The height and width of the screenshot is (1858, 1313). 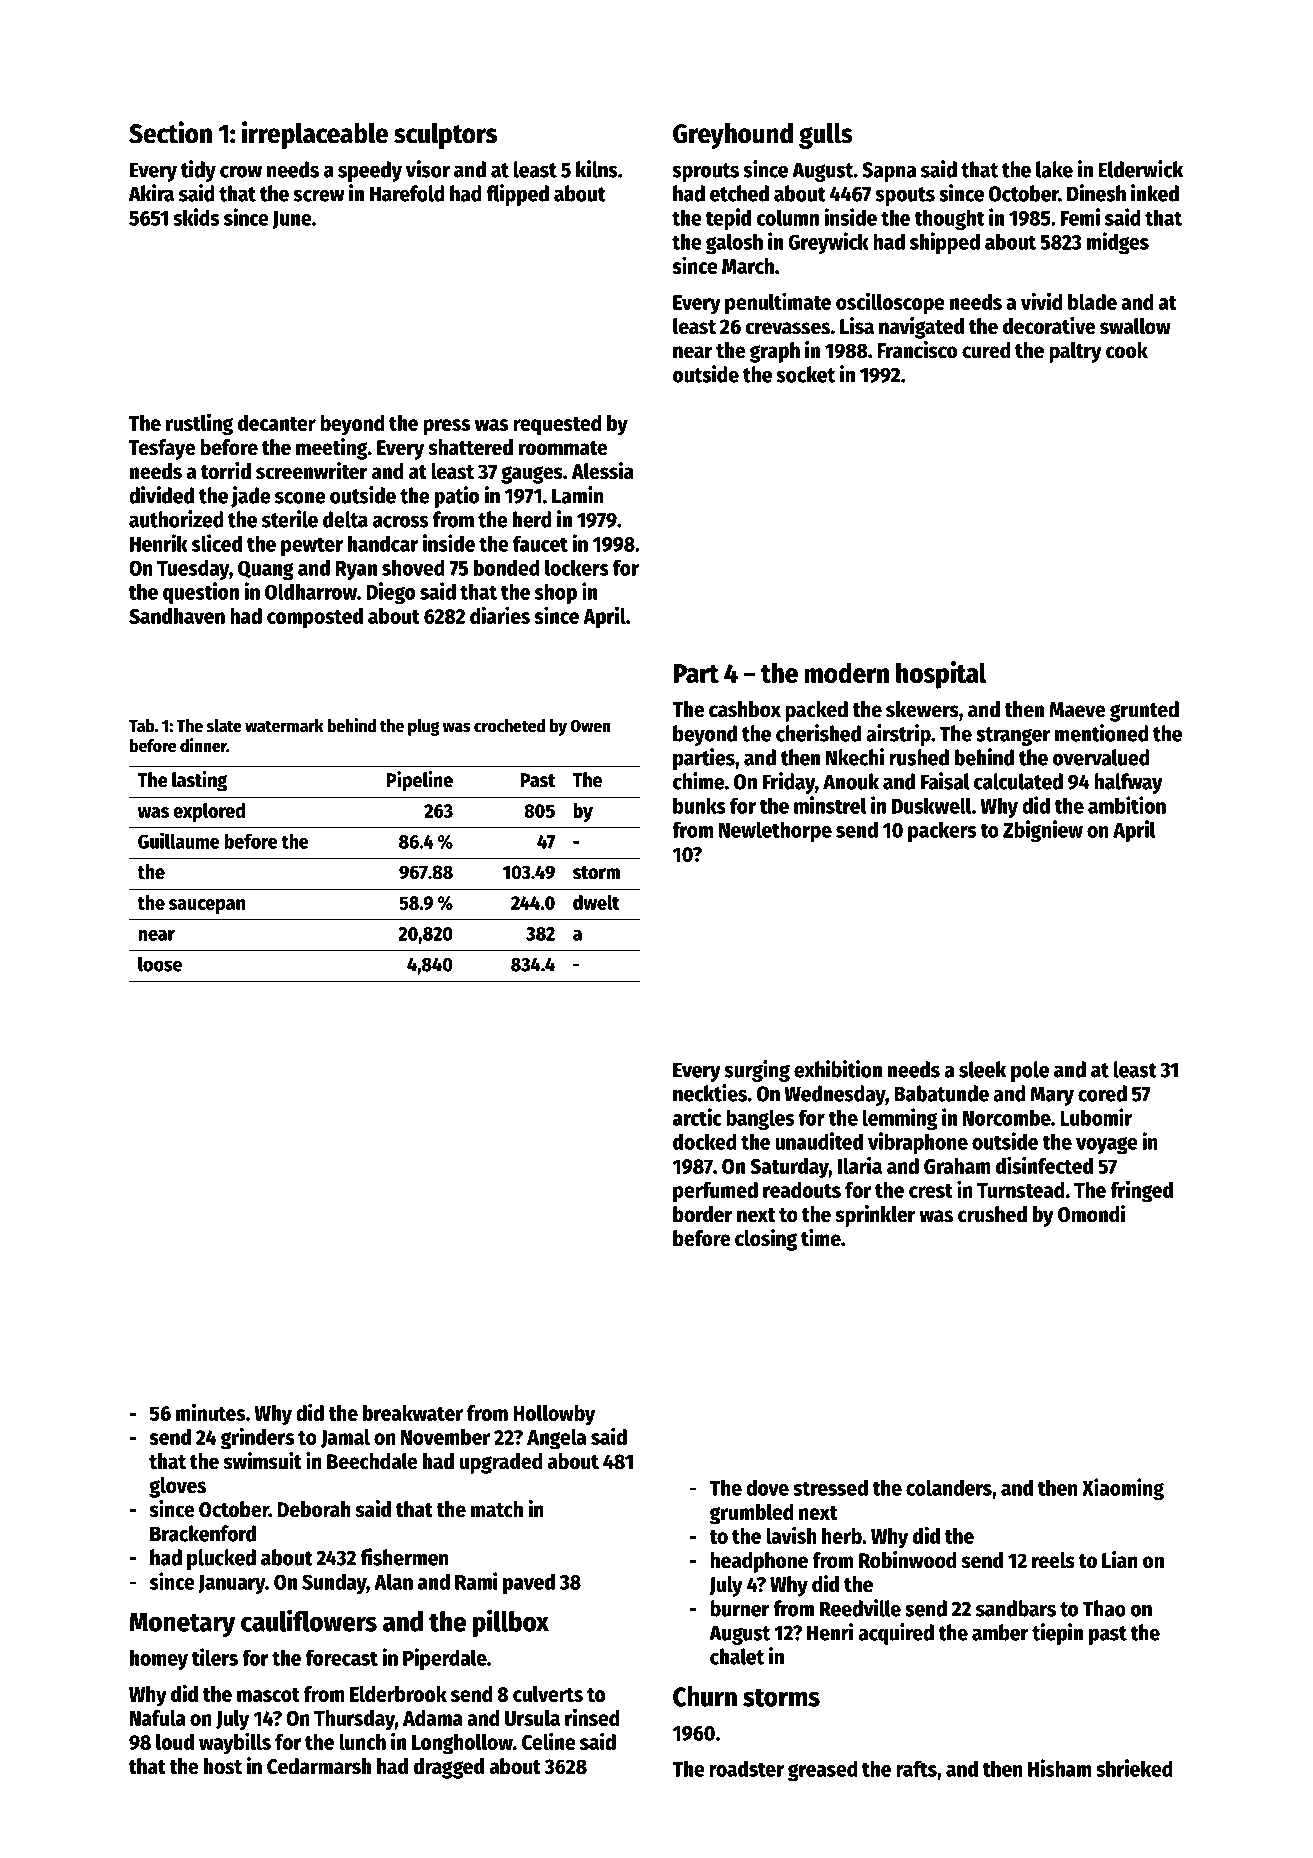 I want to click on rafts, so click(x=916, y=1768).
